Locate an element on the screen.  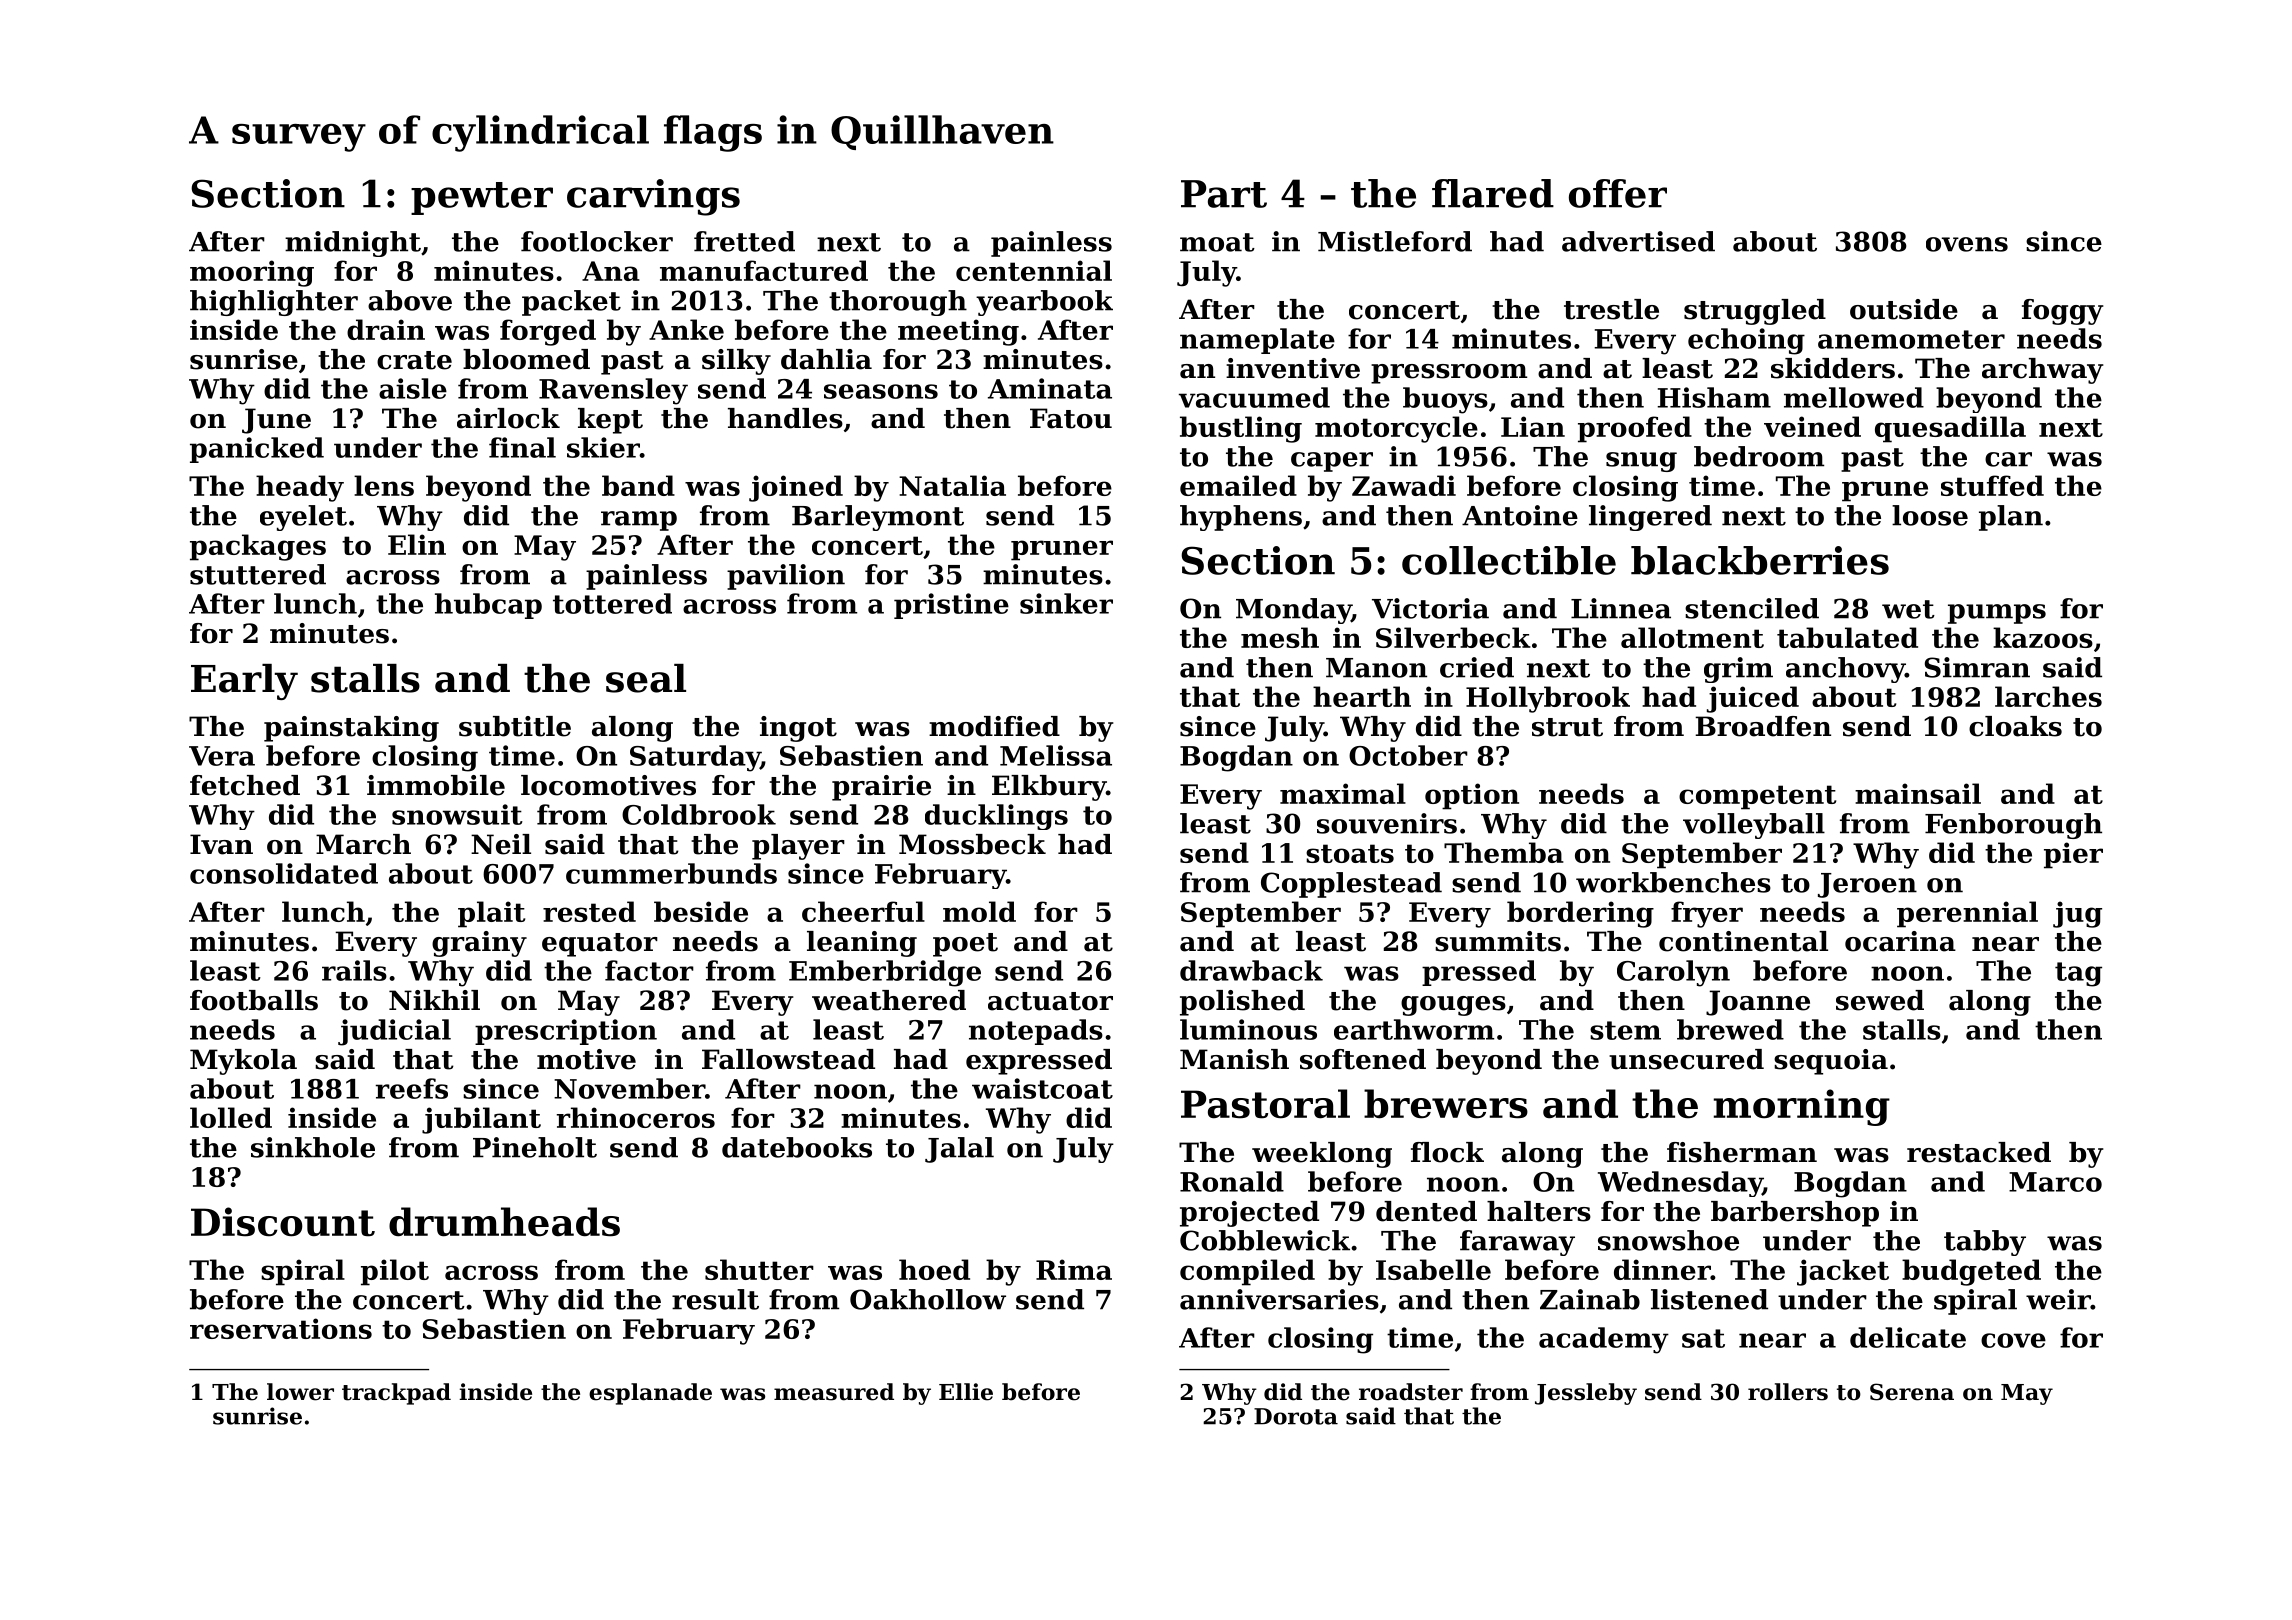
dented is located at coordinates (1426, 1211).
